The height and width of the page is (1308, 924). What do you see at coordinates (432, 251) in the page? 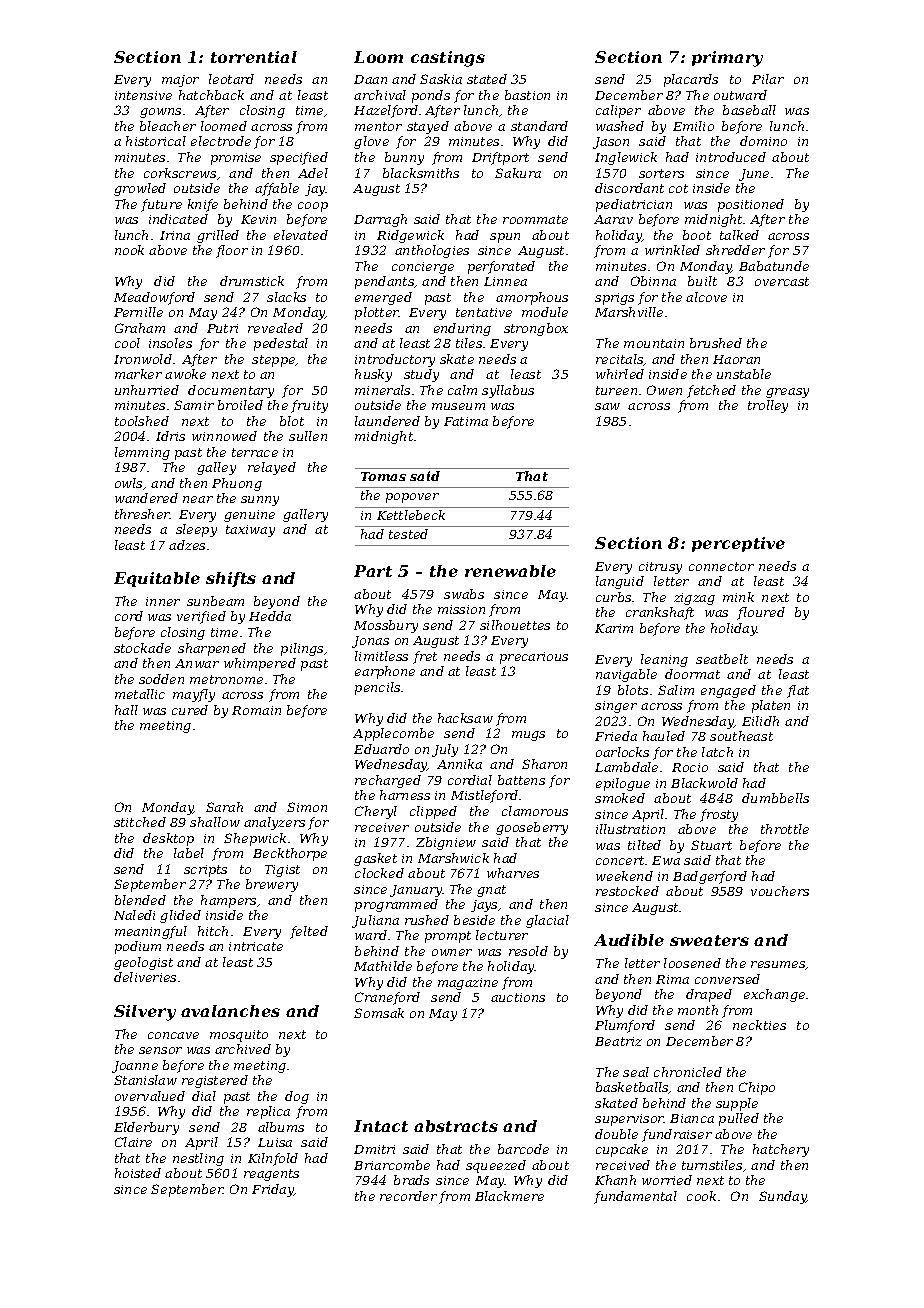
I see `anthologies` at bounding box center [432, 251].
